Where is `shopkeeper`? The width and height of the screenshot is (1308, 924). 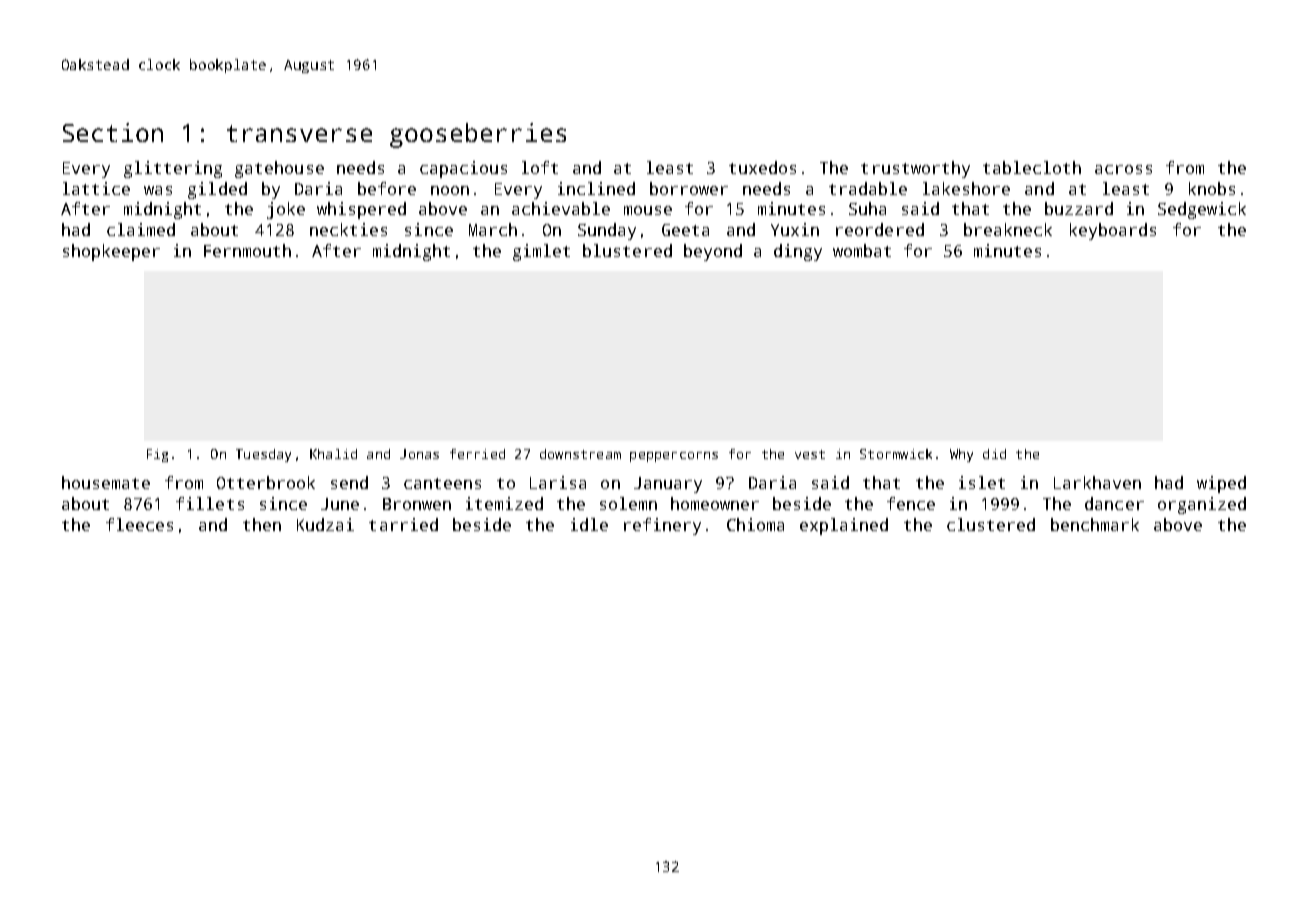 shopkeeper is located at coordinates (111, 252).
